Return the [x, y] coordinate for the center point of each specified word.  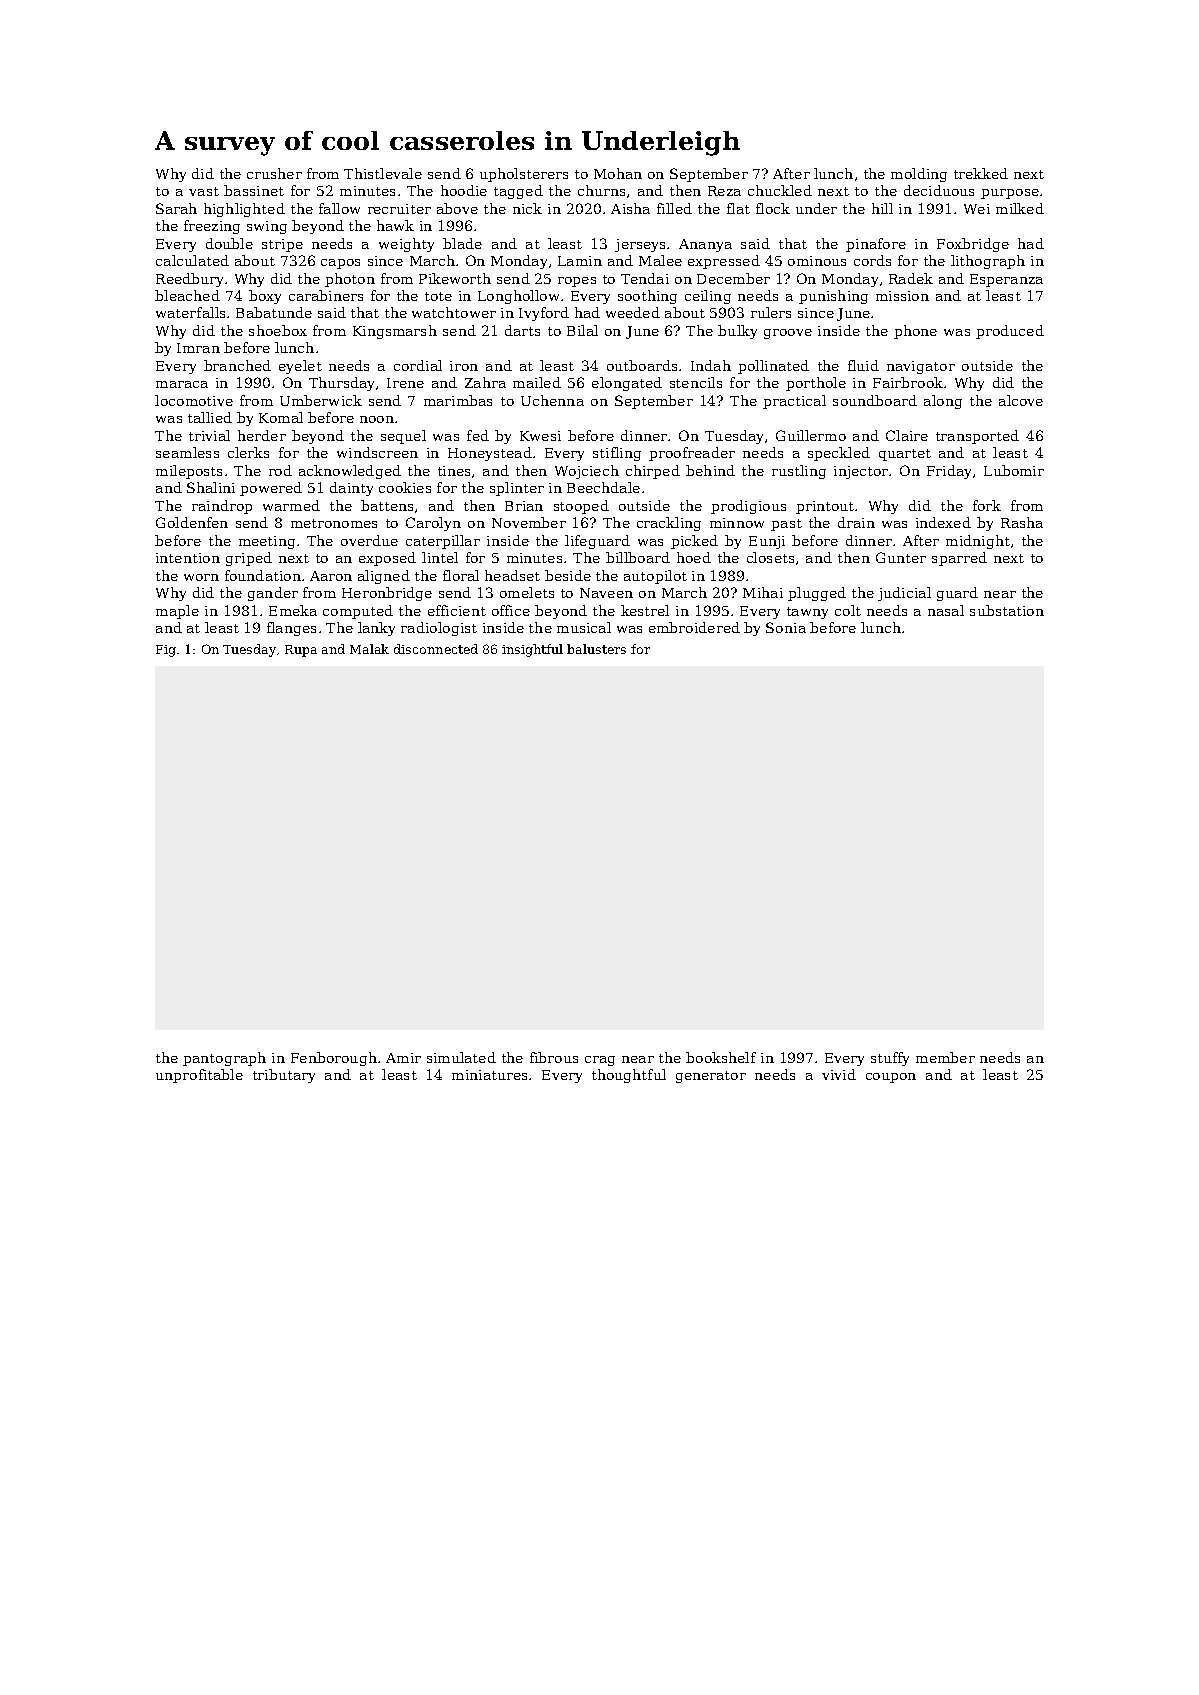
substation [1007, 610]
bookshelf [721, 1057]
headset [512, 575]
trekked [981, 173]
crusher [274, 173]
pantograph [224, 1059]
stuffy [890, 1059]
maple [177, 612]
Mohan [618, 173]
